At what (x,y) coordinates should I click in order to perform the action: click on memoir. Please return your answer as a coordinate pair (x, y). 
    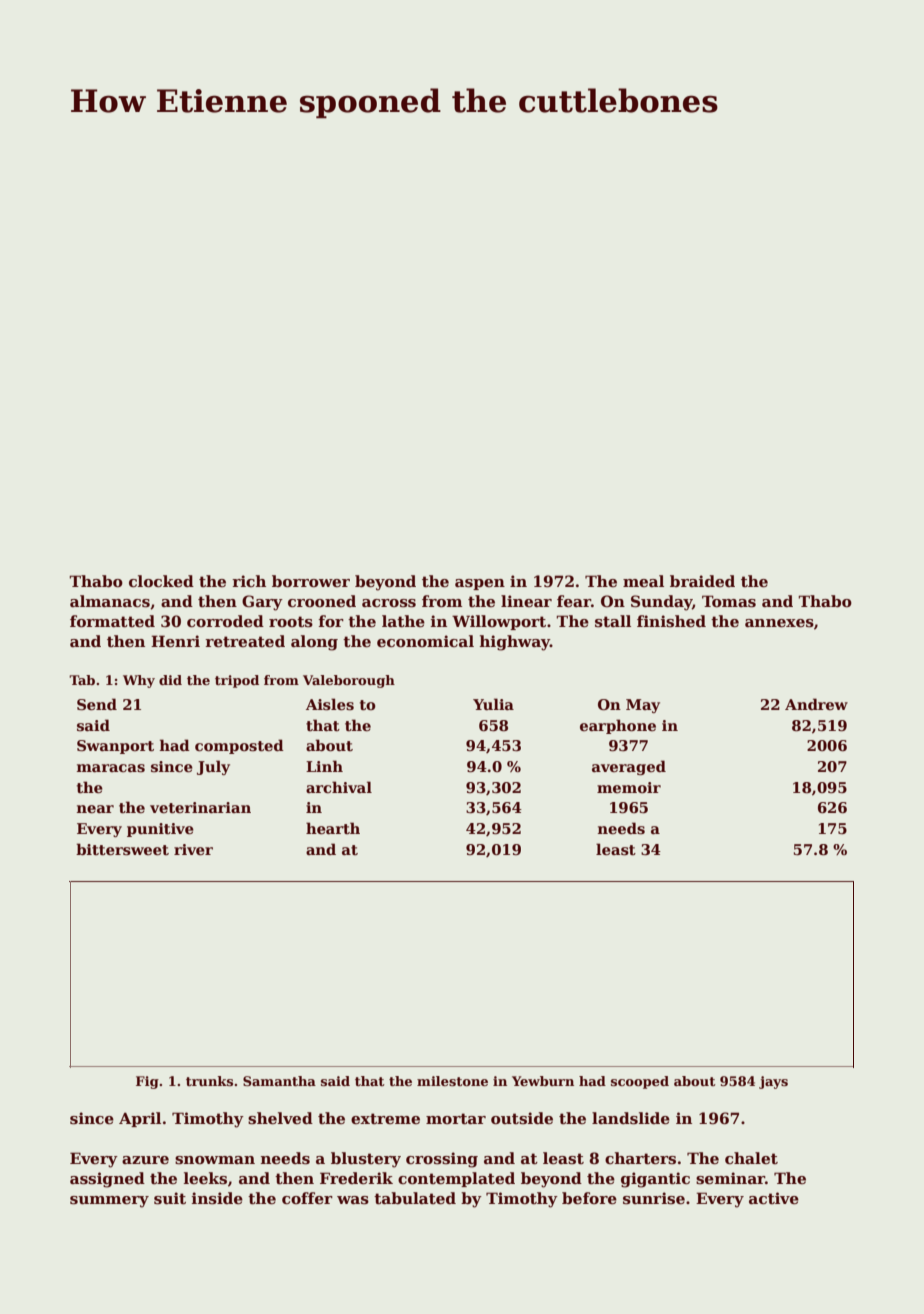
    Looking at the image, I should click on (629, 787).
